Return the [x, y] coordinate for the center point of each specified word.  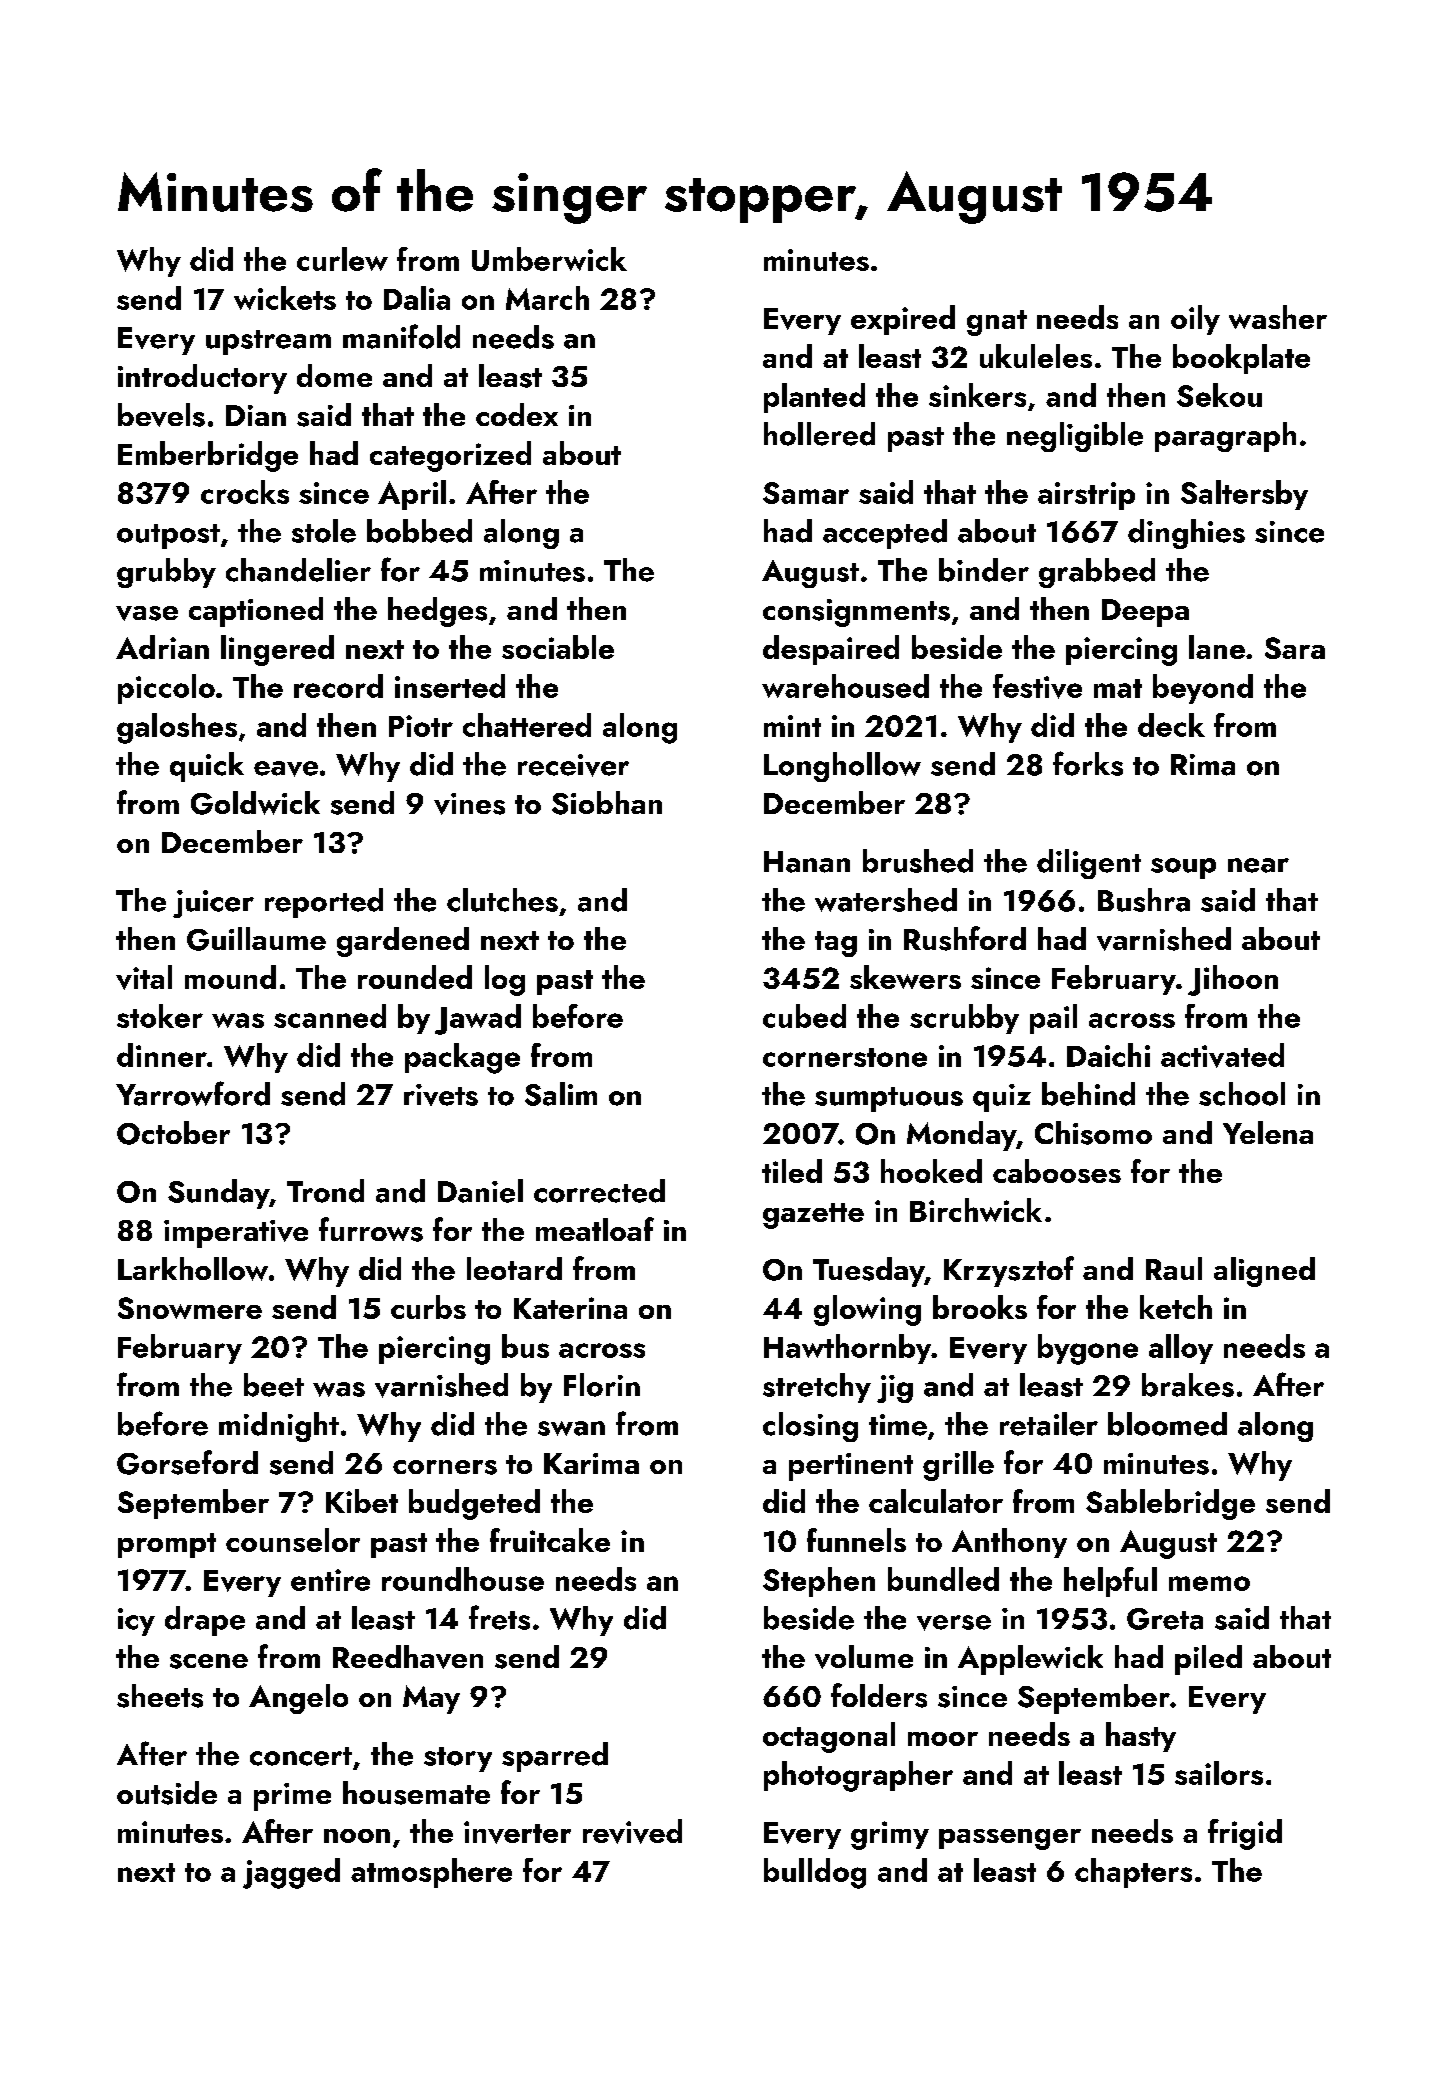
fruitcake [550, 1540]
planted [814, 398]
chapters [1133, 1873]
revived [632, 1831]
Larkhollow [193, 1269]
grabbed [1097, 573]
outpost [168, 536]
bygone [1088, 1349]
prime [292, 1797]
